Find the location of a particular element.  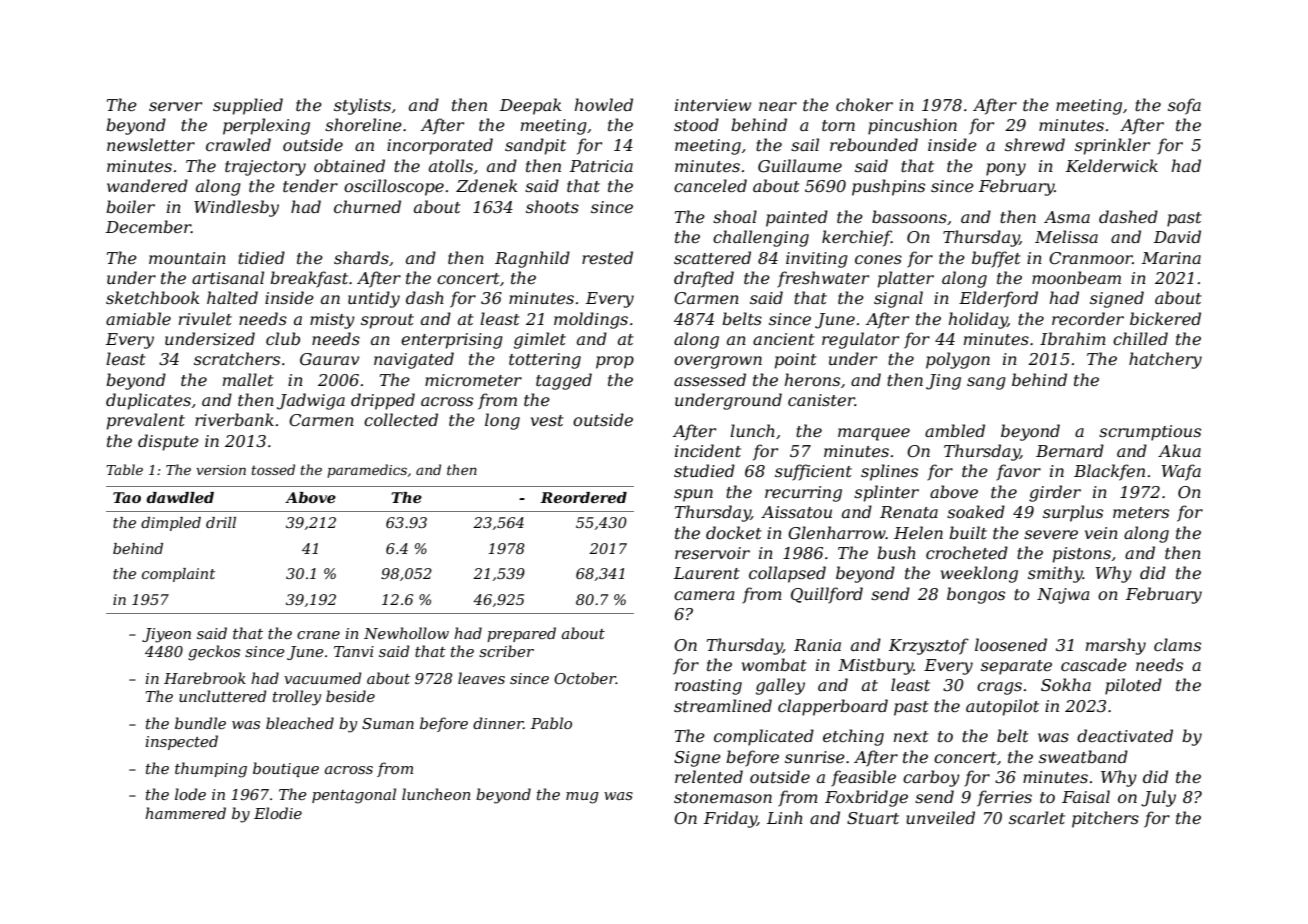

Reordered is located at coordinates (583, 497).
